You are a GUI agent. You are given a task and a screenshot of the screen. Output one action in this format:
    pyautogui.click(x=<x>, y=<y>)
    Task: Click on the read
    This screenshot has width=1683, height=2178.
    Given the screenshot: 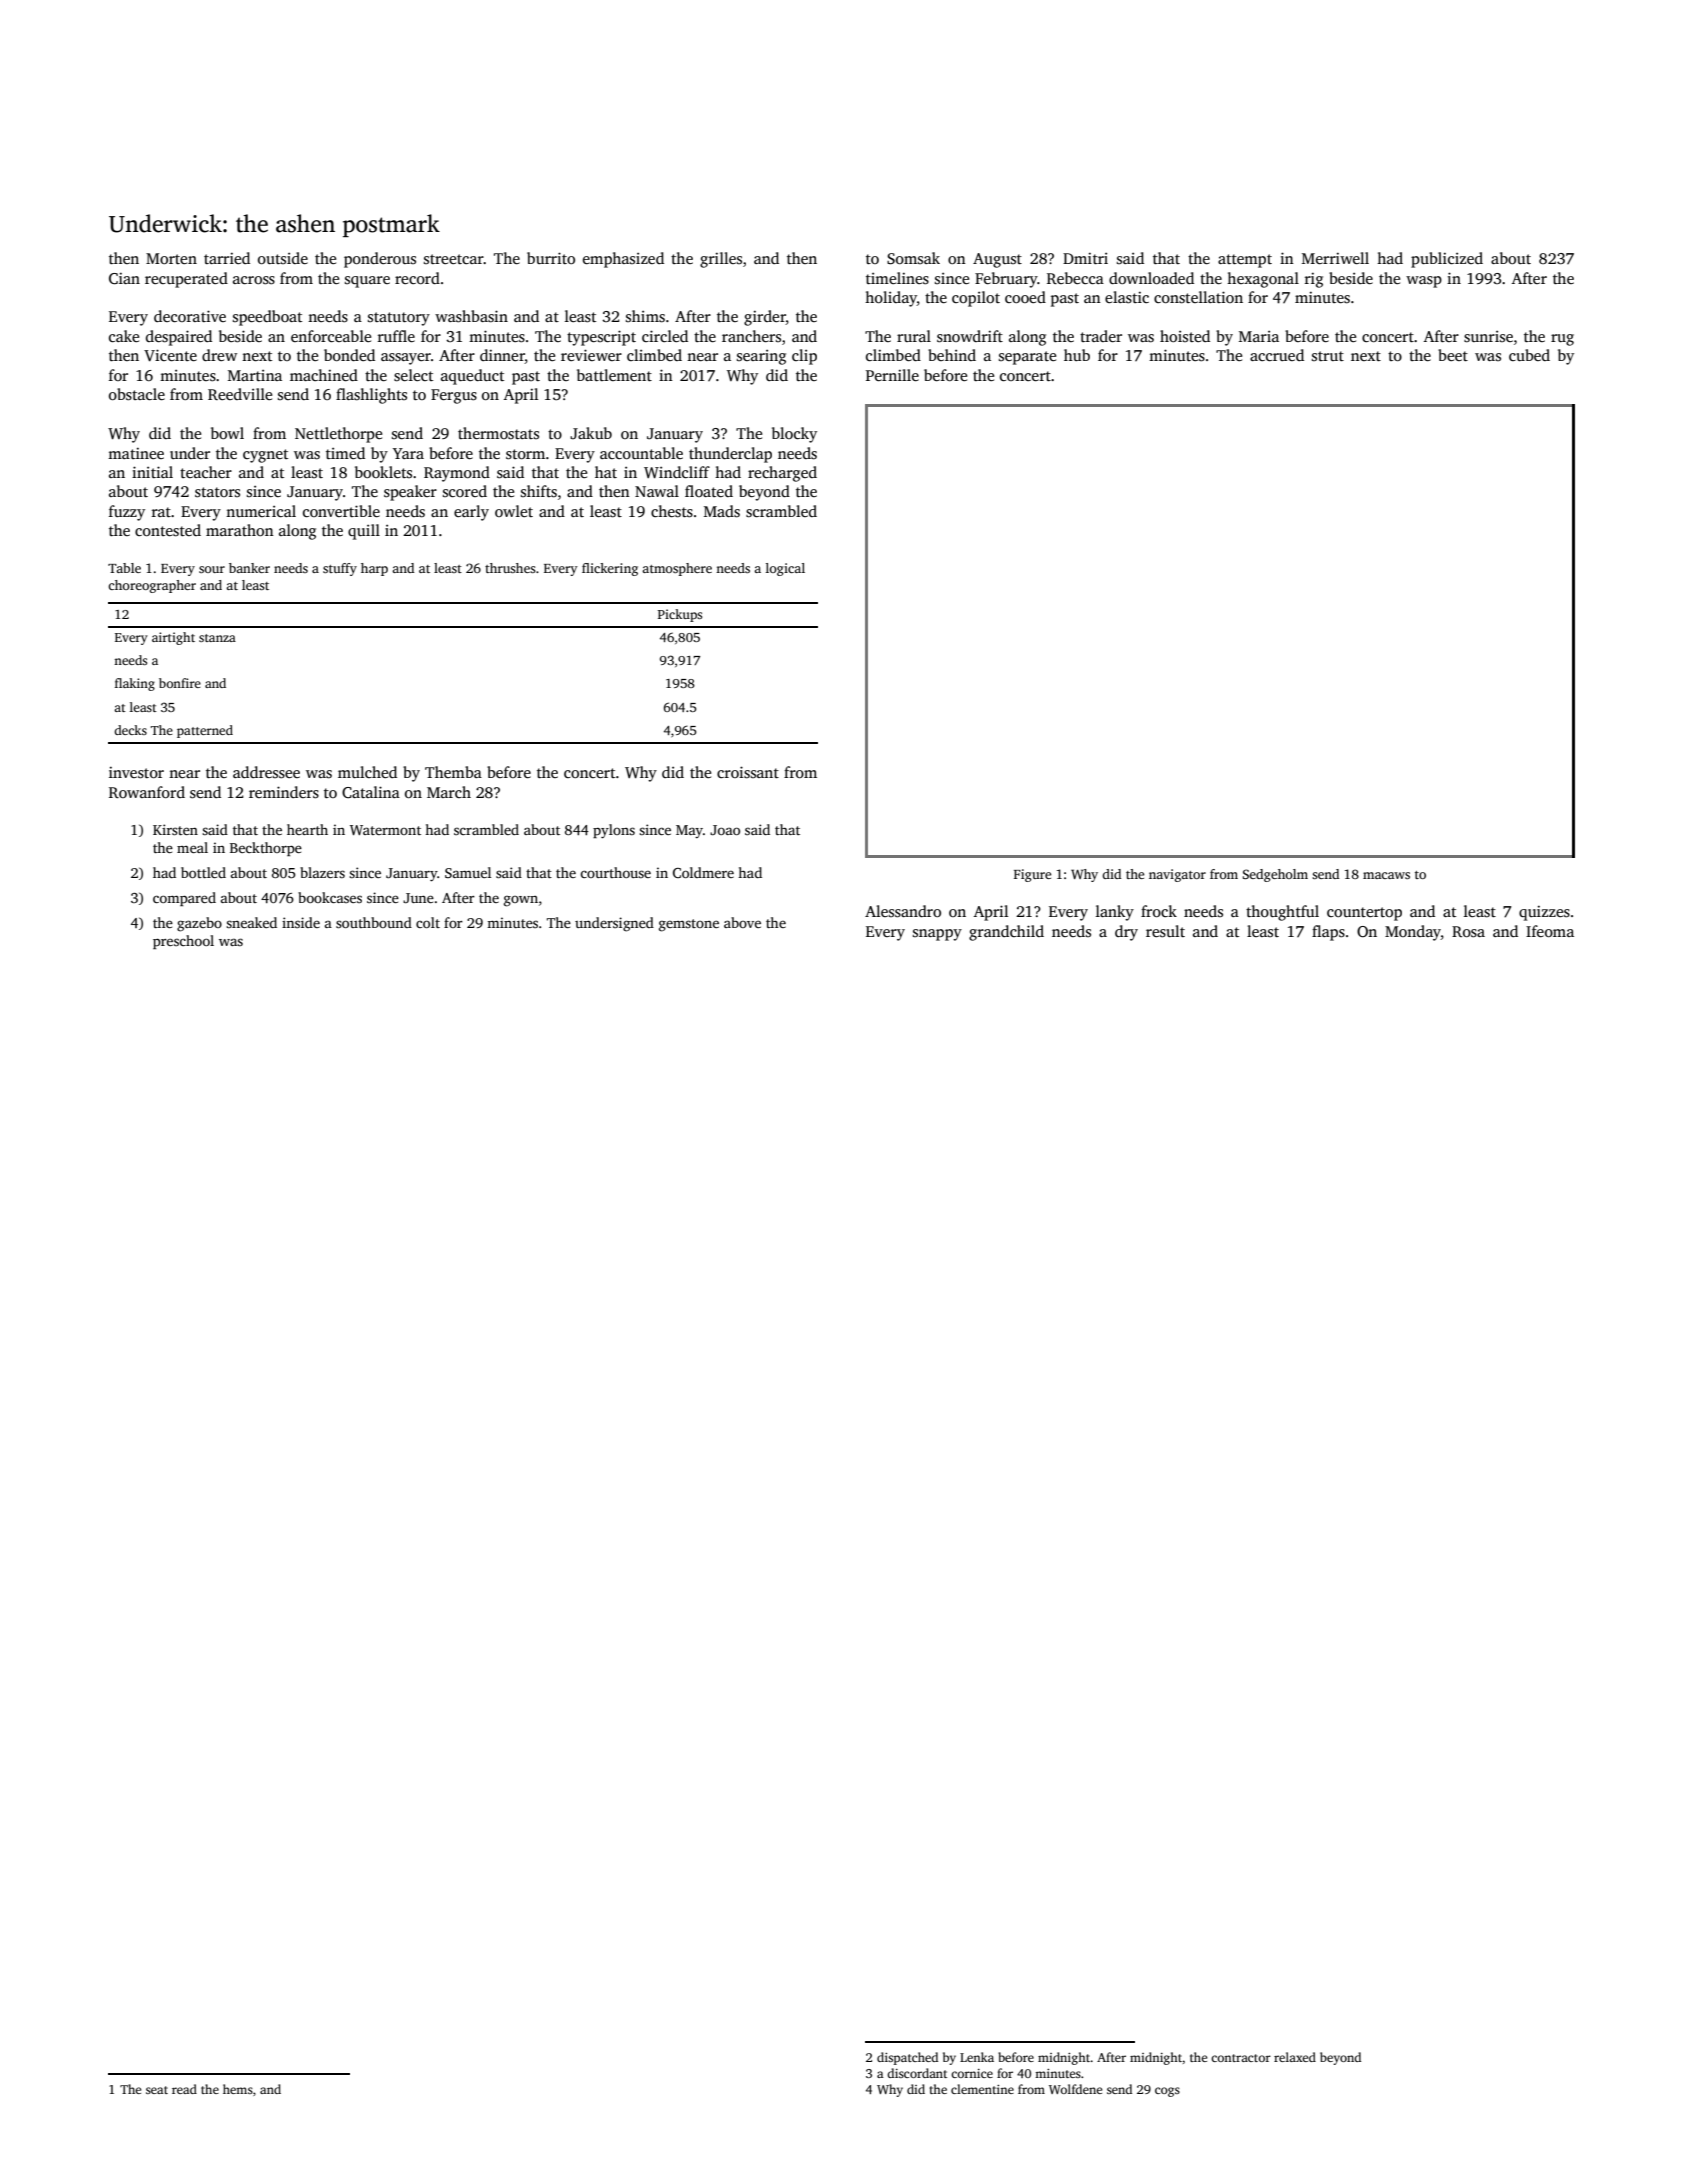 What is the action you would take?
    pyautogui.click(x=184, y=2089)
